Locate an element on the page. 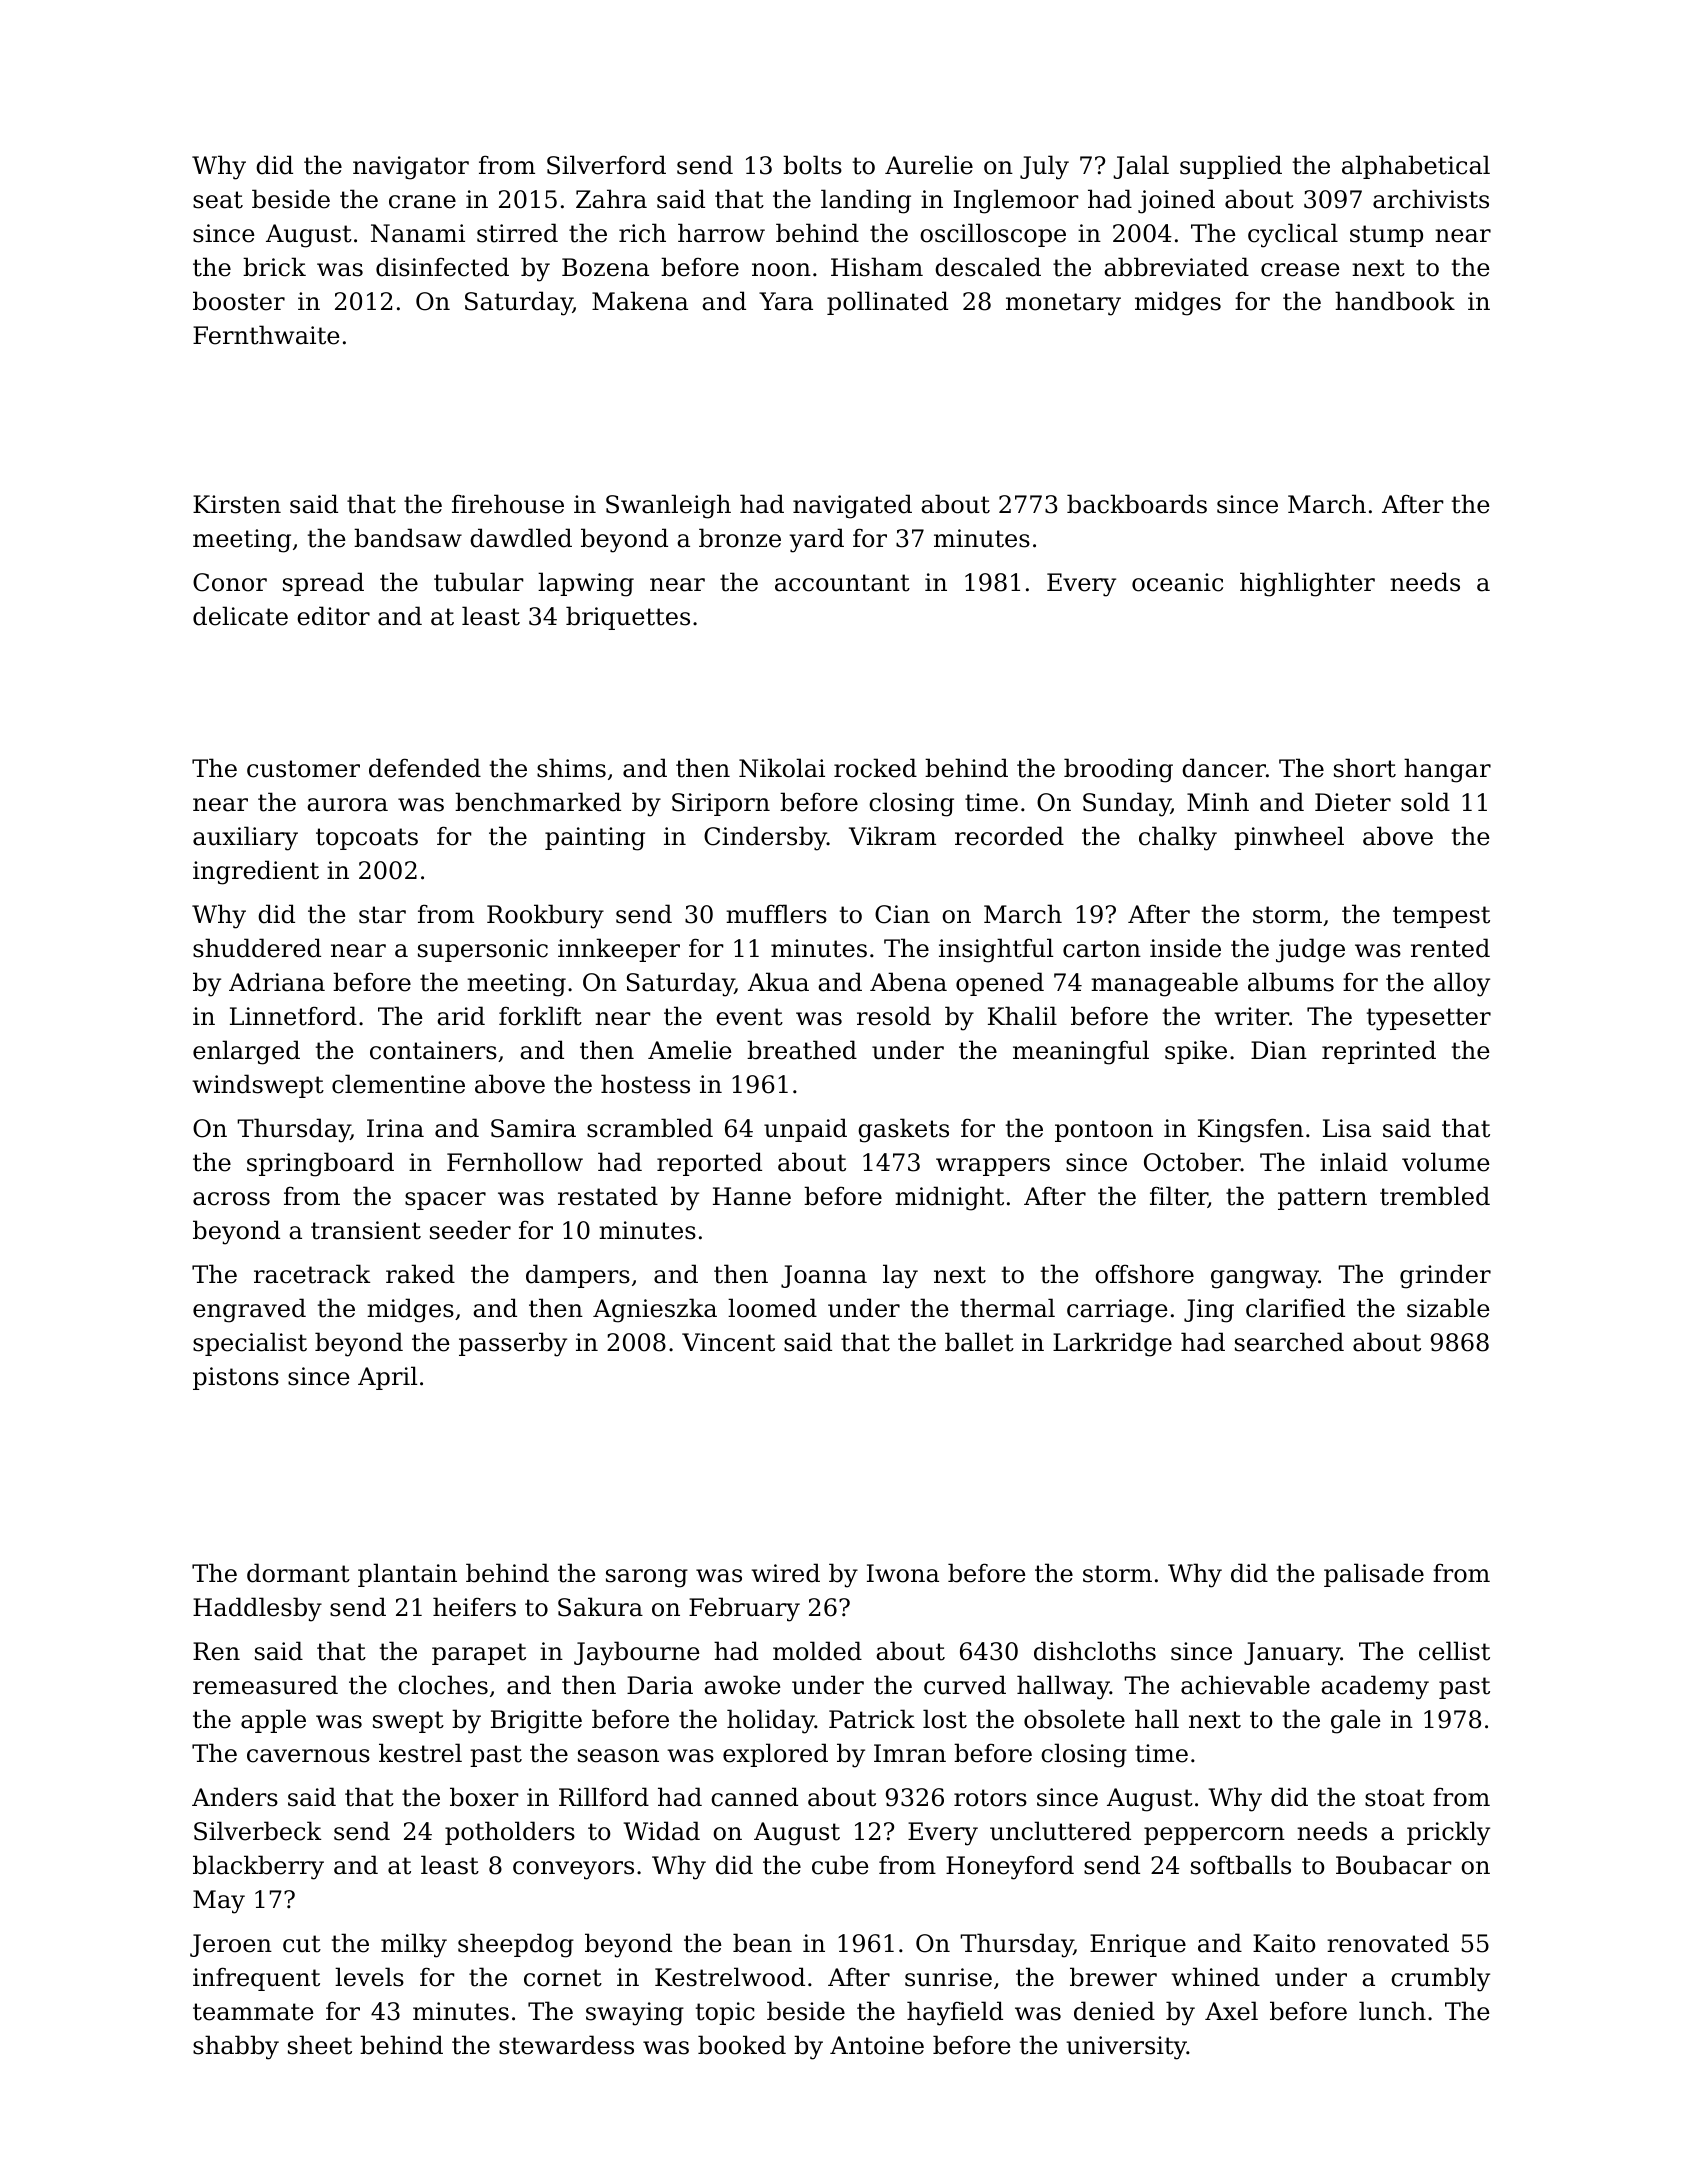 The width and height of the document is (1683, 2178). milky is located at coordinates (414, 1945).
